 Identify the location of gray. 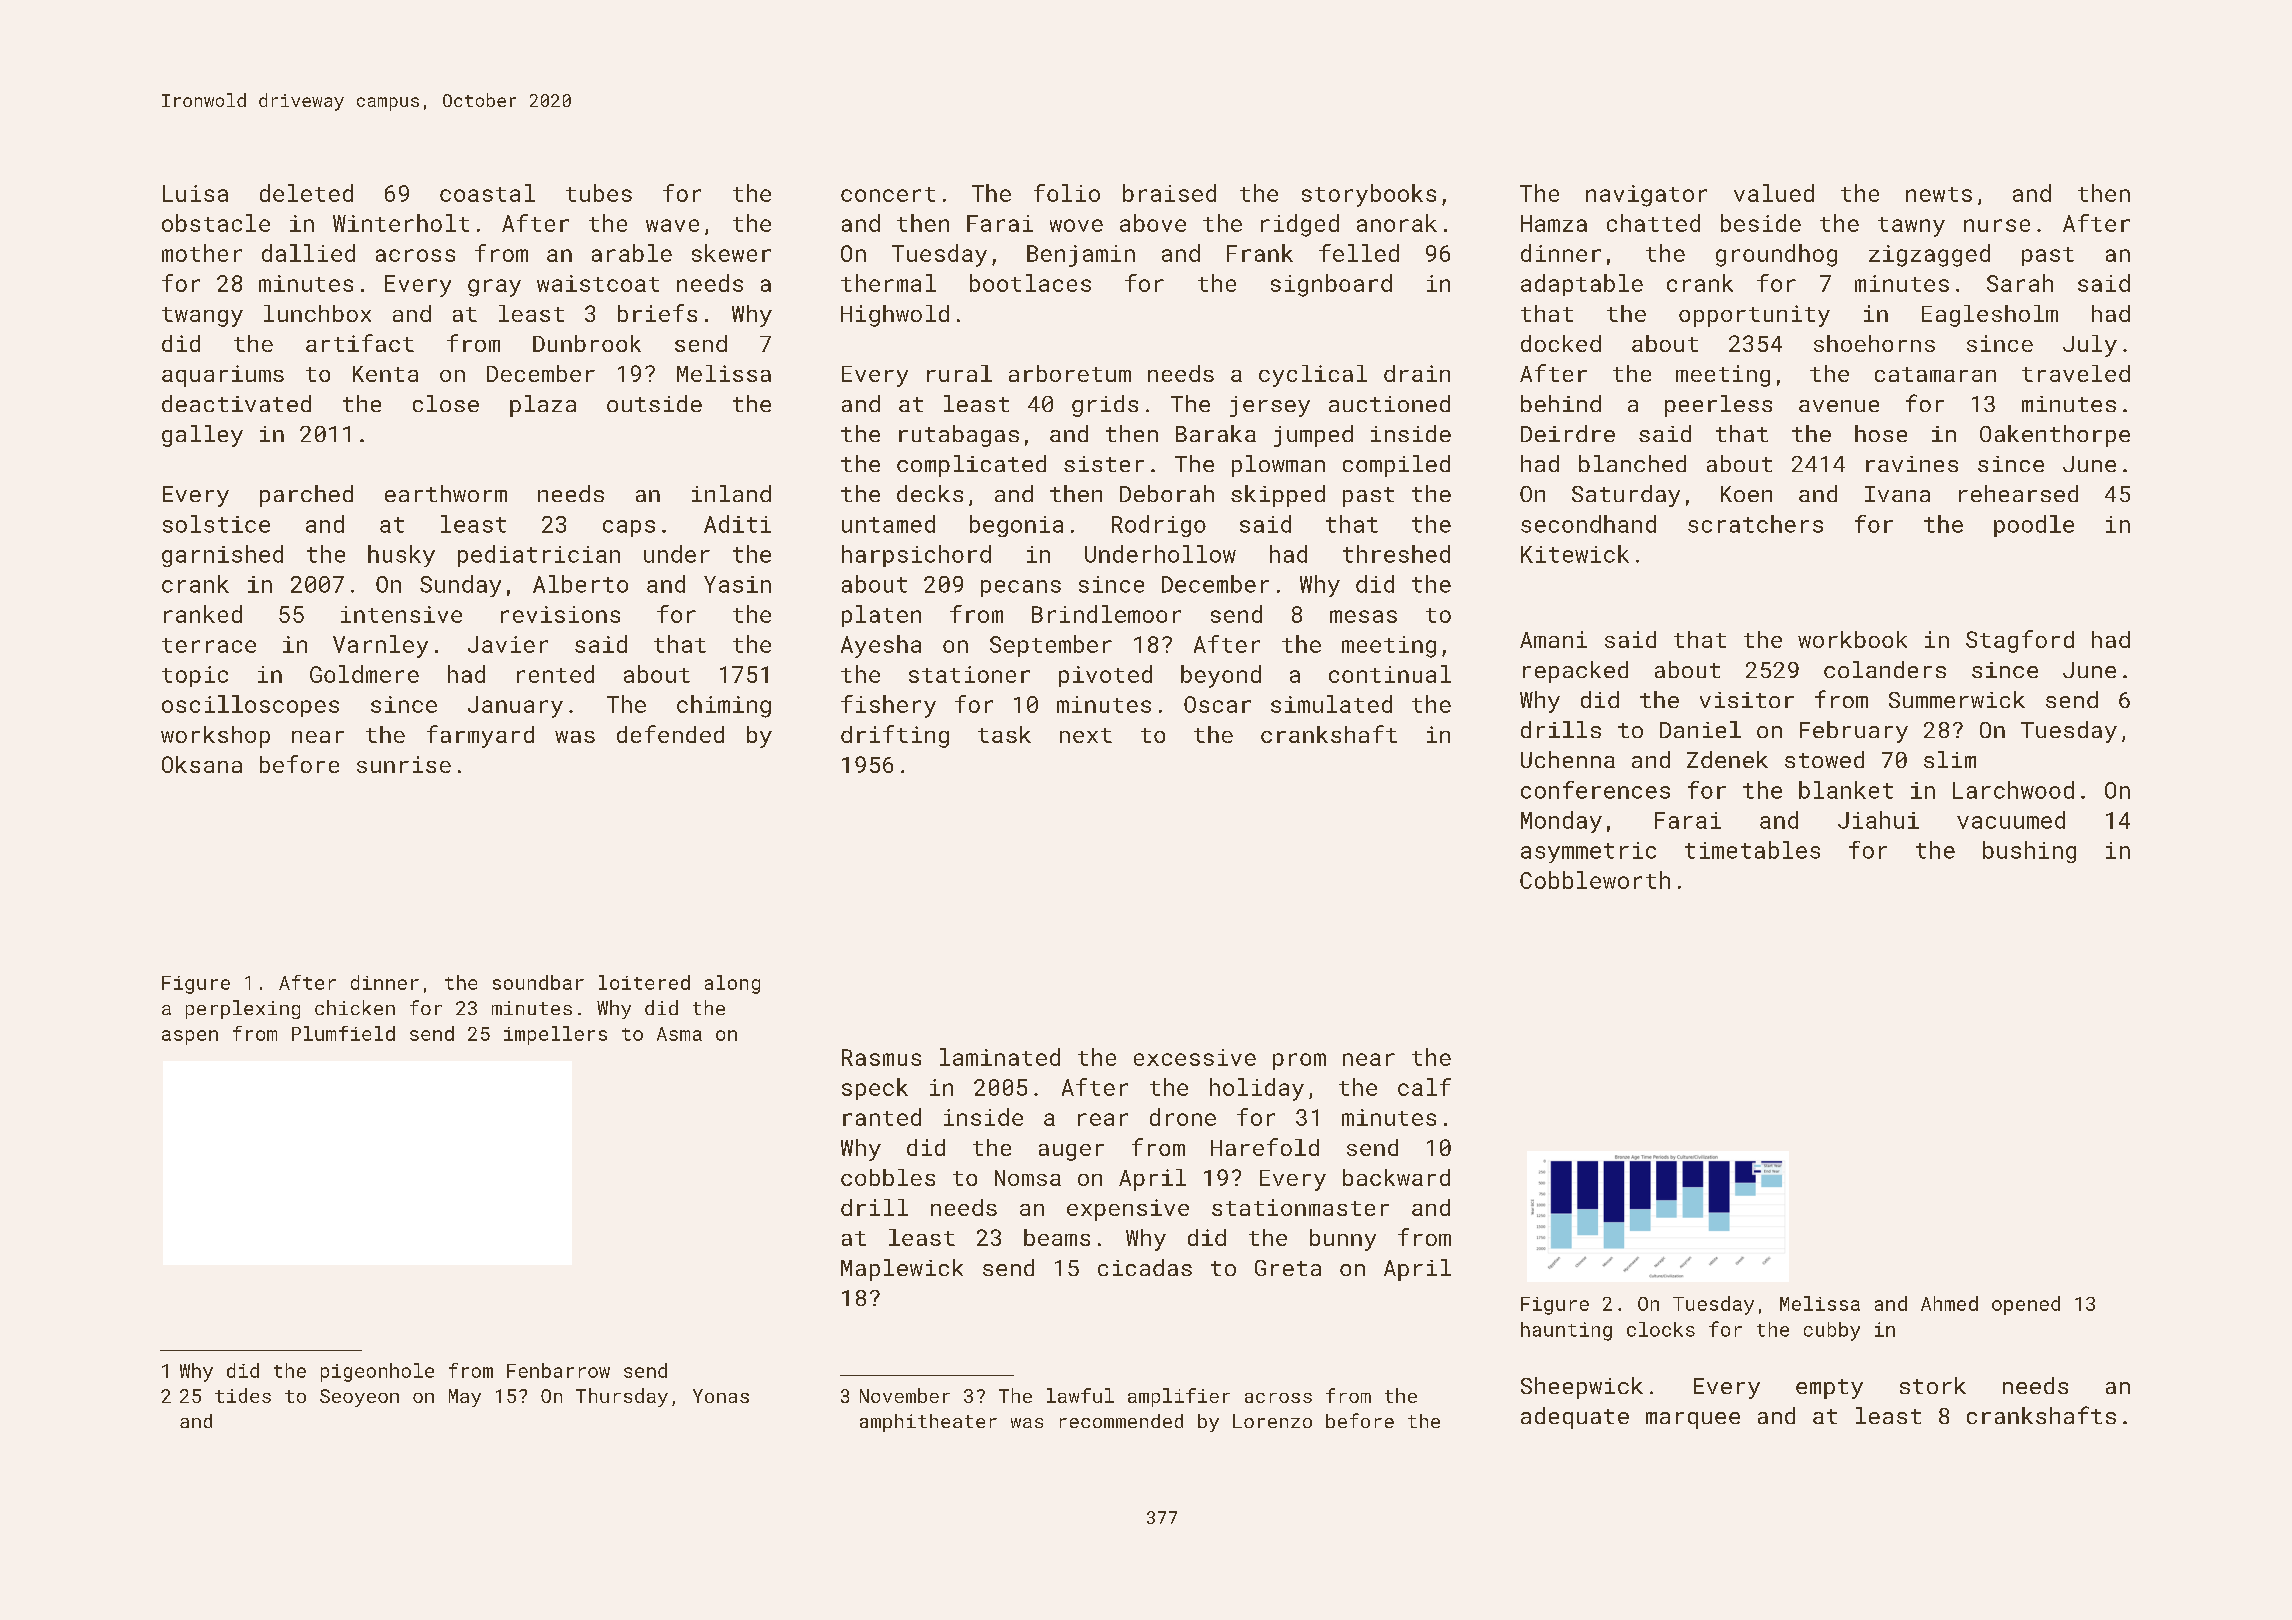
(494, 288).
